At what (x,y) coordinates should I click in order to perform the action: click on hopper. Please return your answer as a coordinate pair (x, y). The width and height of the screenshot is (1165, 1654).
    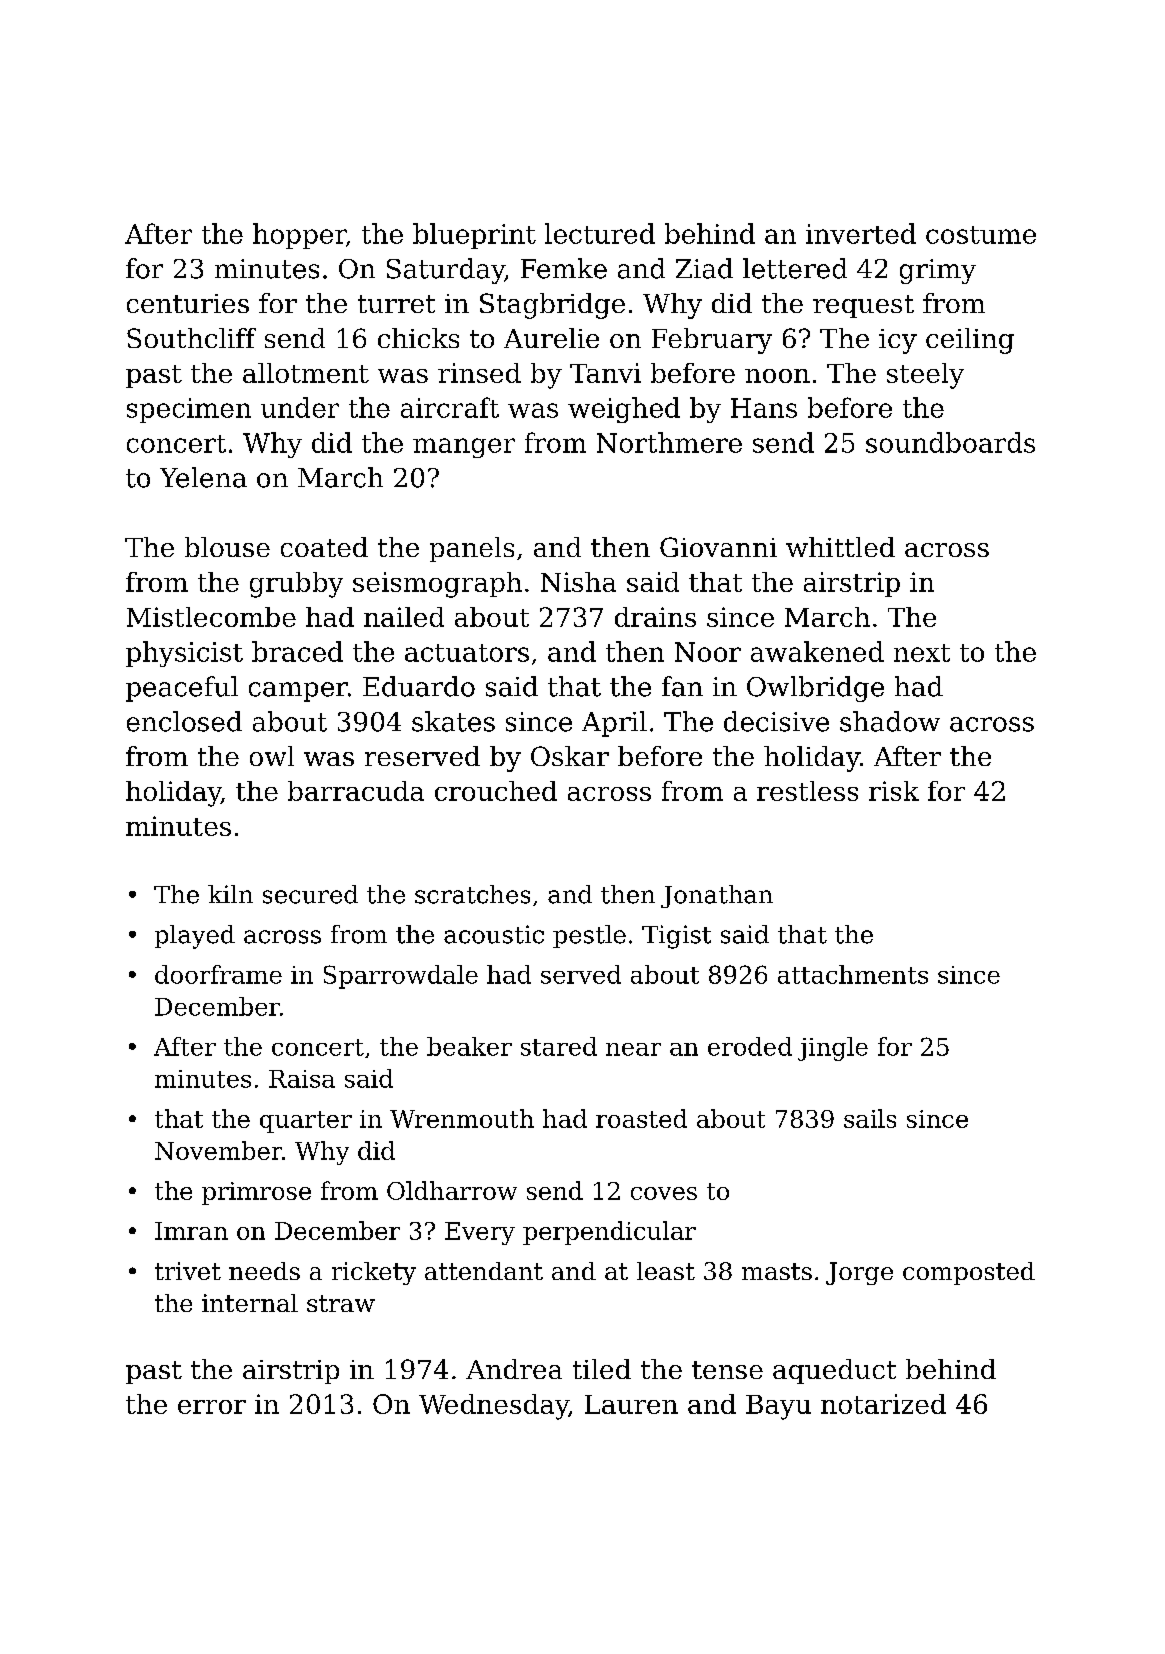
    Looking at the image, I should click on (299, 236).
